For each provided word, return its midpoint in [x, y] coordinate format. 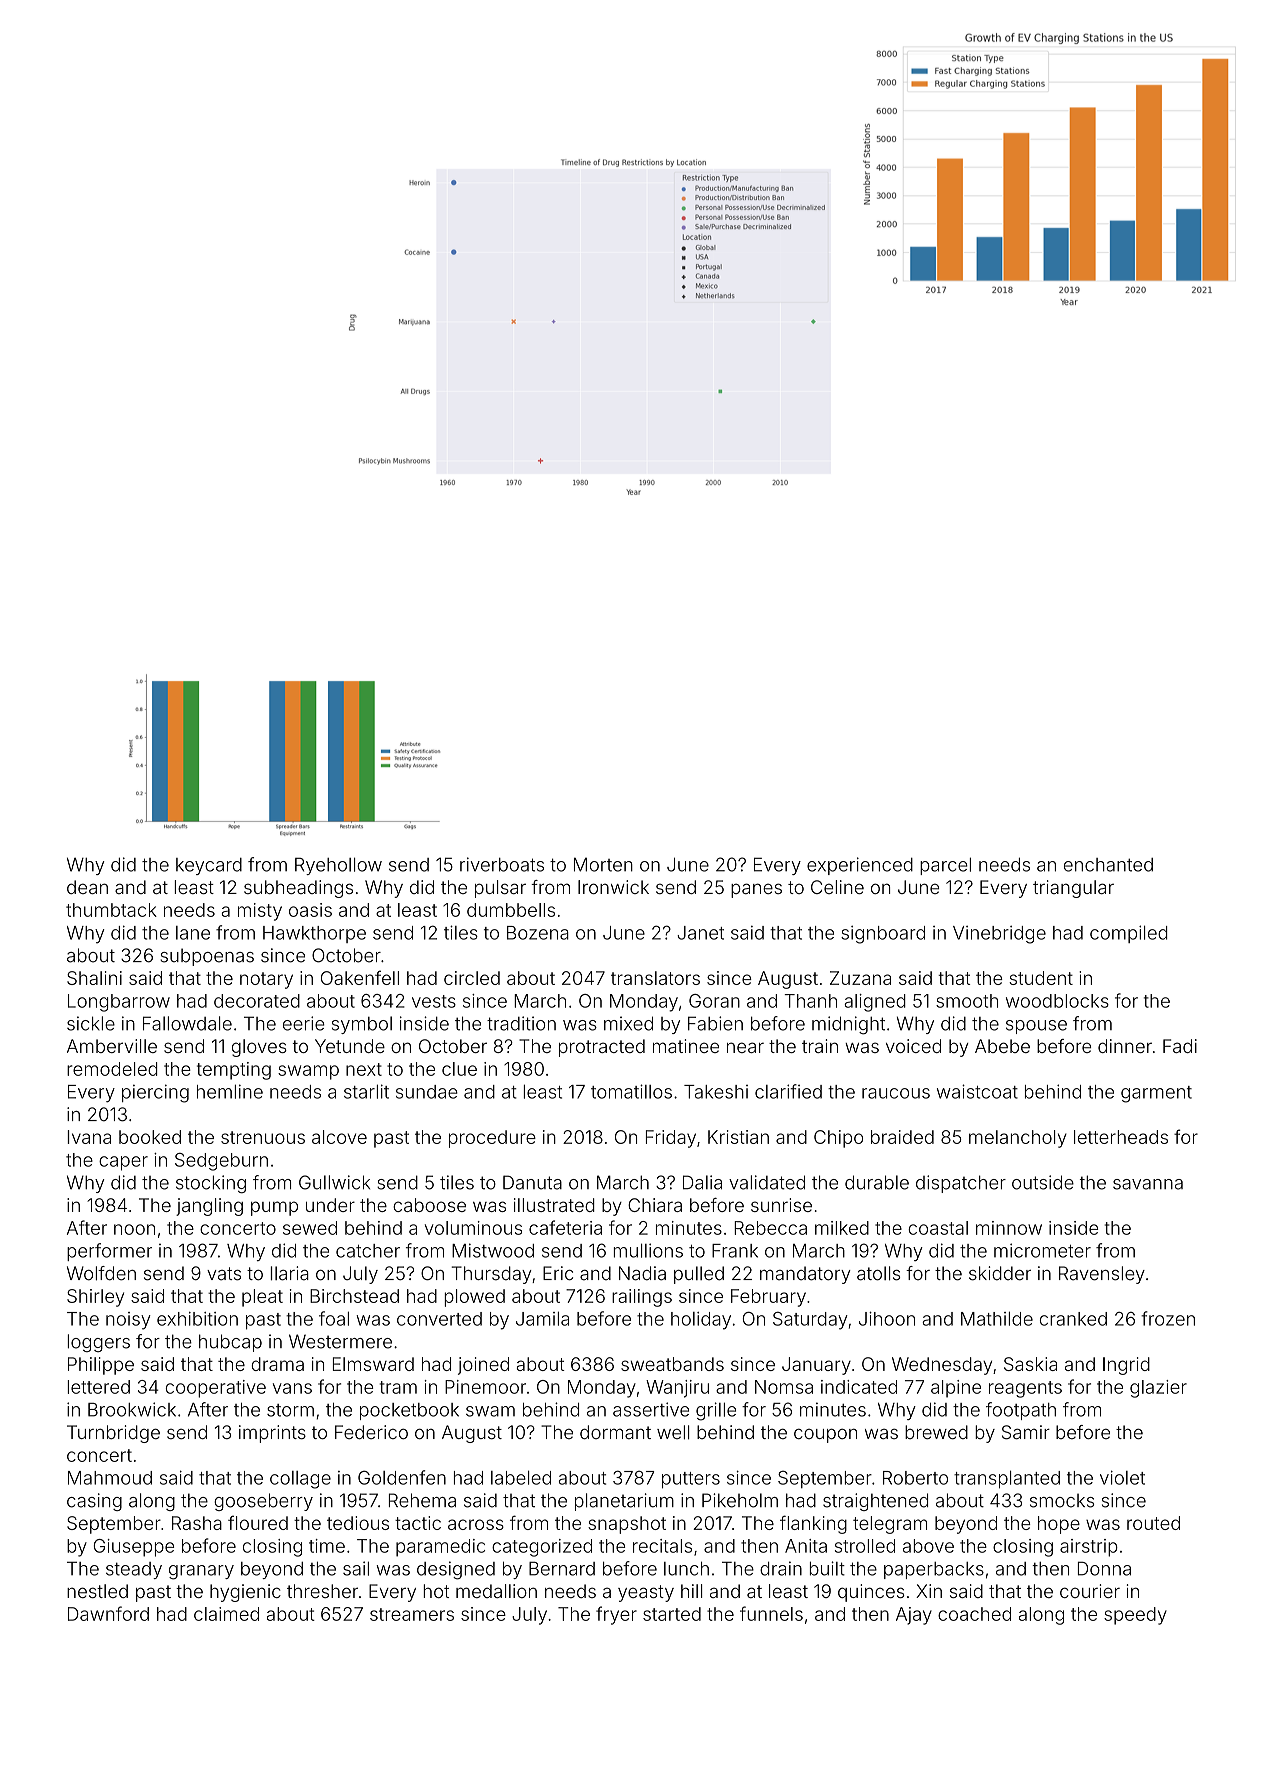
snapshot [627, 1525]
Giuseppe [133, 1548]
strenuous [263, 1137]
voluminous [473, 1228]
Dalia [702, 1182]
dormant [615, 1432]
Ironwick [613, 887]
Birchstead [354, 1296]
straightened [875, 1502]
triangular [1073, 889]
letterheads [1121, 1137]
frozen [1168, 1318]
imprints [272, 1434]
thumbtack [111, 910]
